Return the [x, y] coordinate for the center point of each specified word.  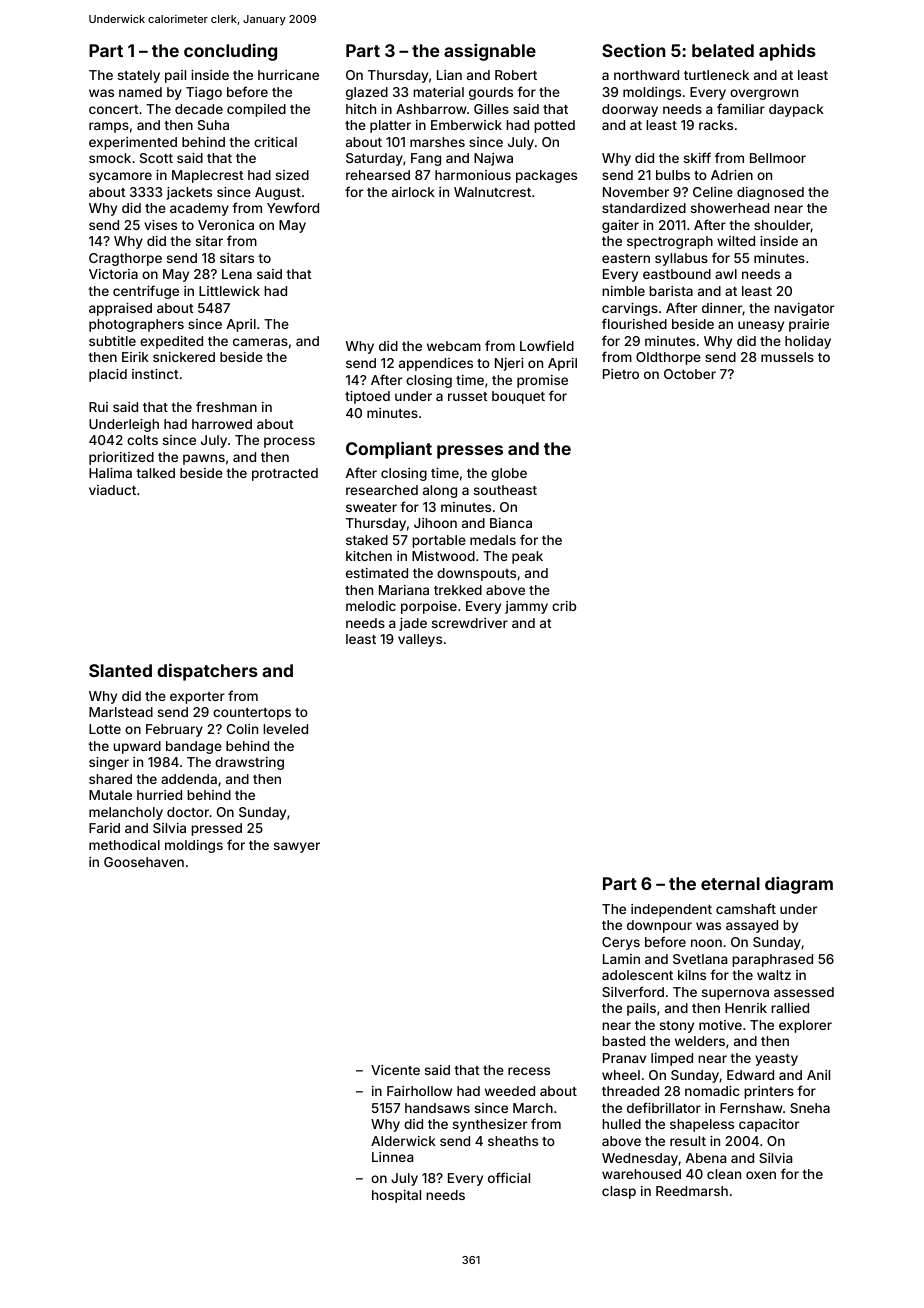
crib [564, 606]
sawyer [297, 847]
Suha [213, 125]
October [690, 374]
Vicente [395, 1070]
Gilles [491, 109]
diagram [799, 885]
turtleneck [716, 75]
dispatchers [207, 672]
